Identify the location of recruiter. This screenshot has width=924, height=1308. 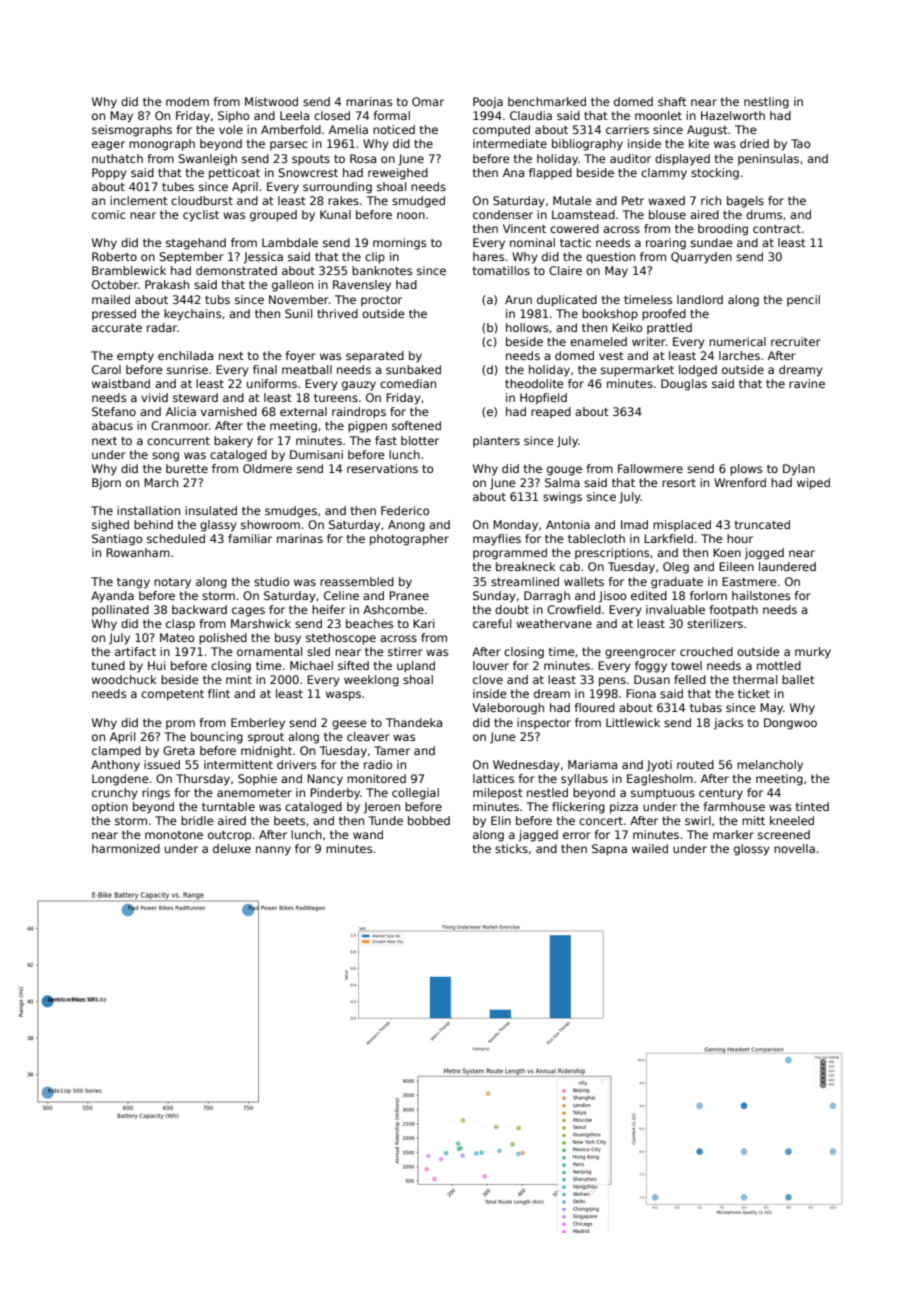
(796, 341).
